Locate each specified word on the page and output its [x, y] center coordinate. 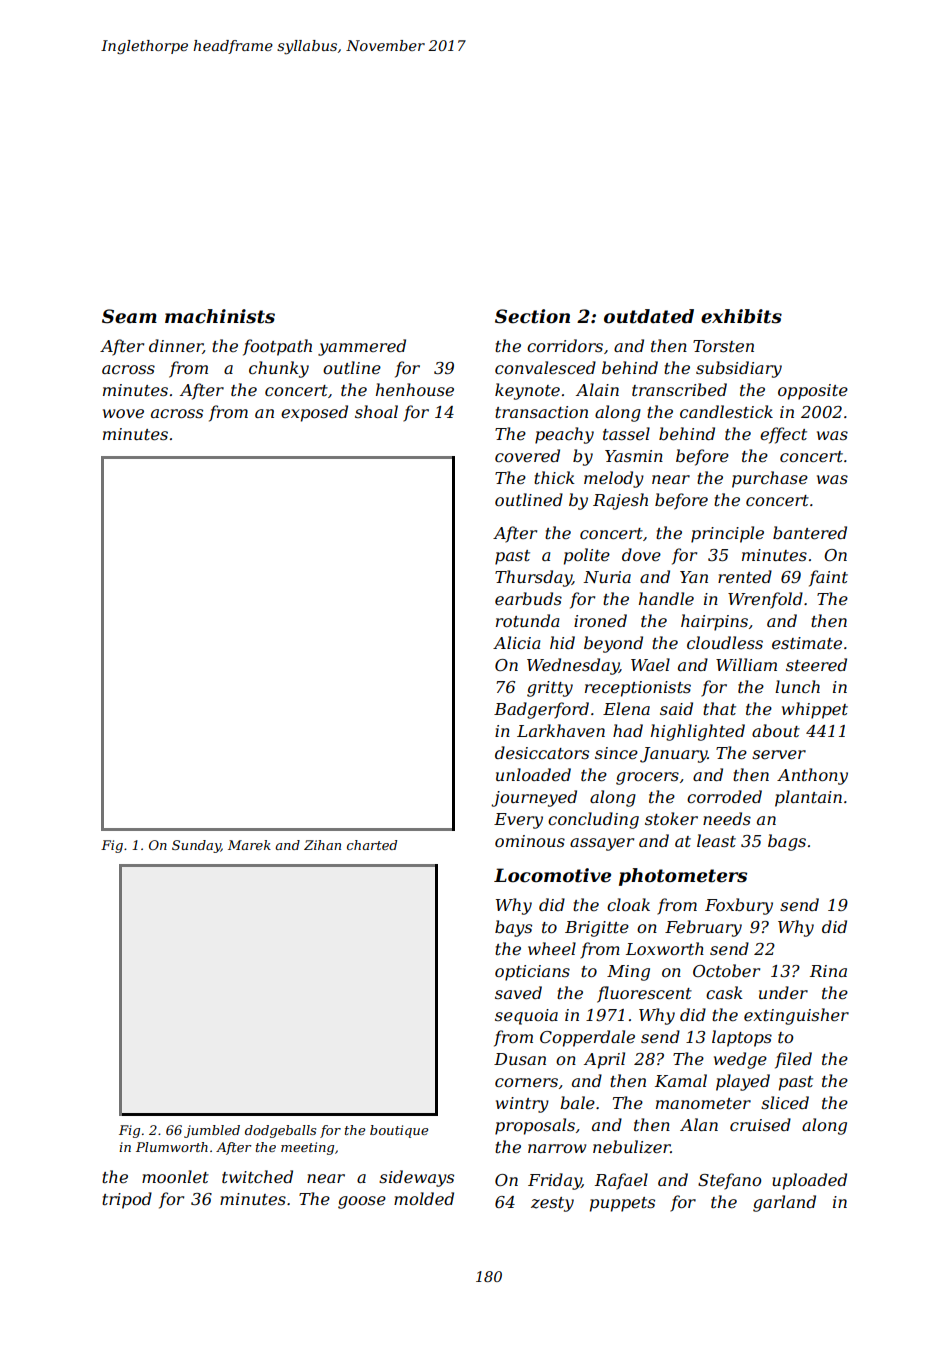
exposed [314, 413]
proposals [535, 1126]
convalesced [545, 367]
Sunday [196, 846]
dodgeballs [280, 1131]
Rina [828, 971]
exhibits [741, 316]
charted [372, 845]
